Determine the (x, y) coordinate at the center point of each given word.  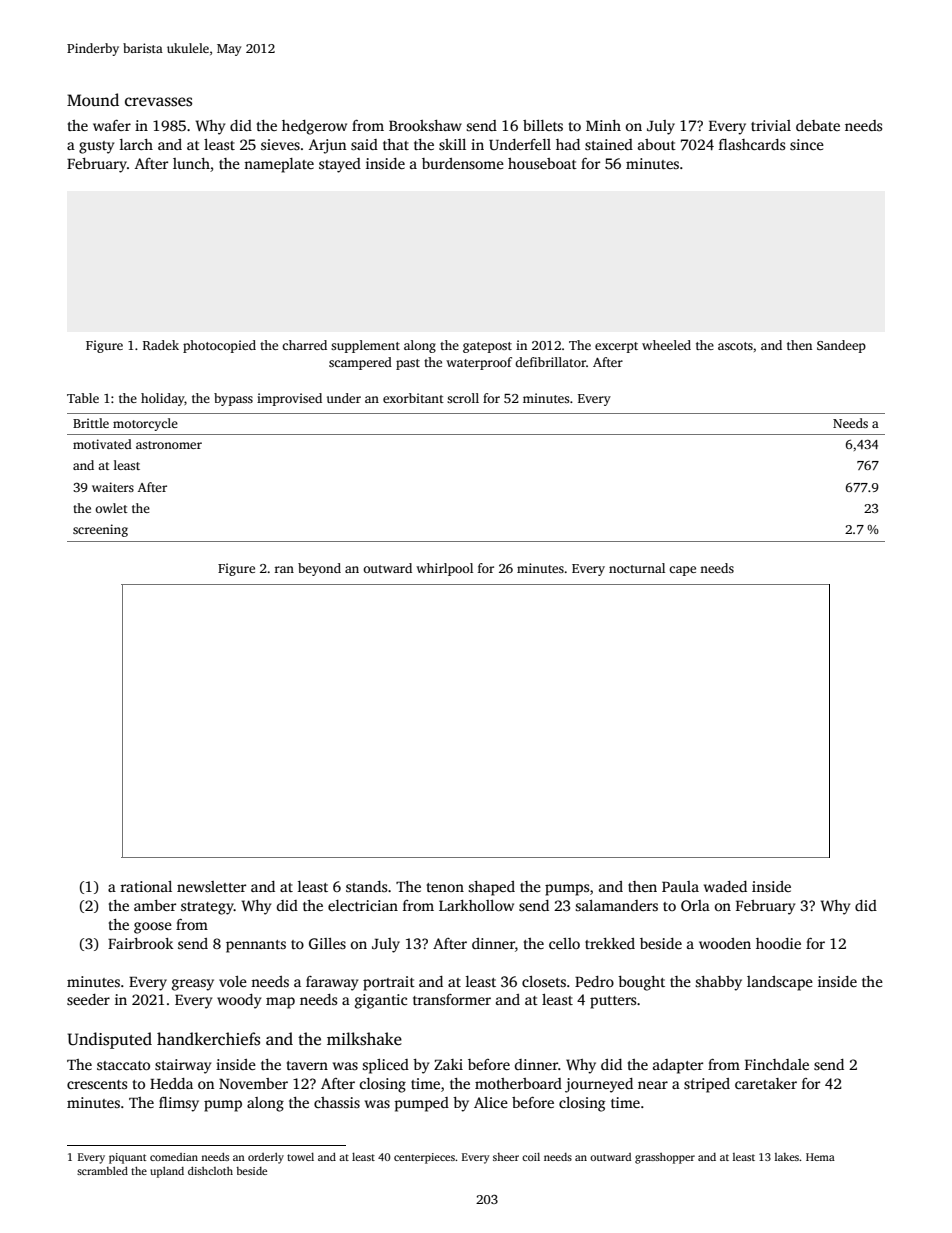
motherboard (518, 1083)
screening (100, 530)
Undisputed (110, 1040)
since (807, 144)
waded (725, 886)
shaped (491, 888)
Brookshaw (425, 125)
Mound (93, 100)
